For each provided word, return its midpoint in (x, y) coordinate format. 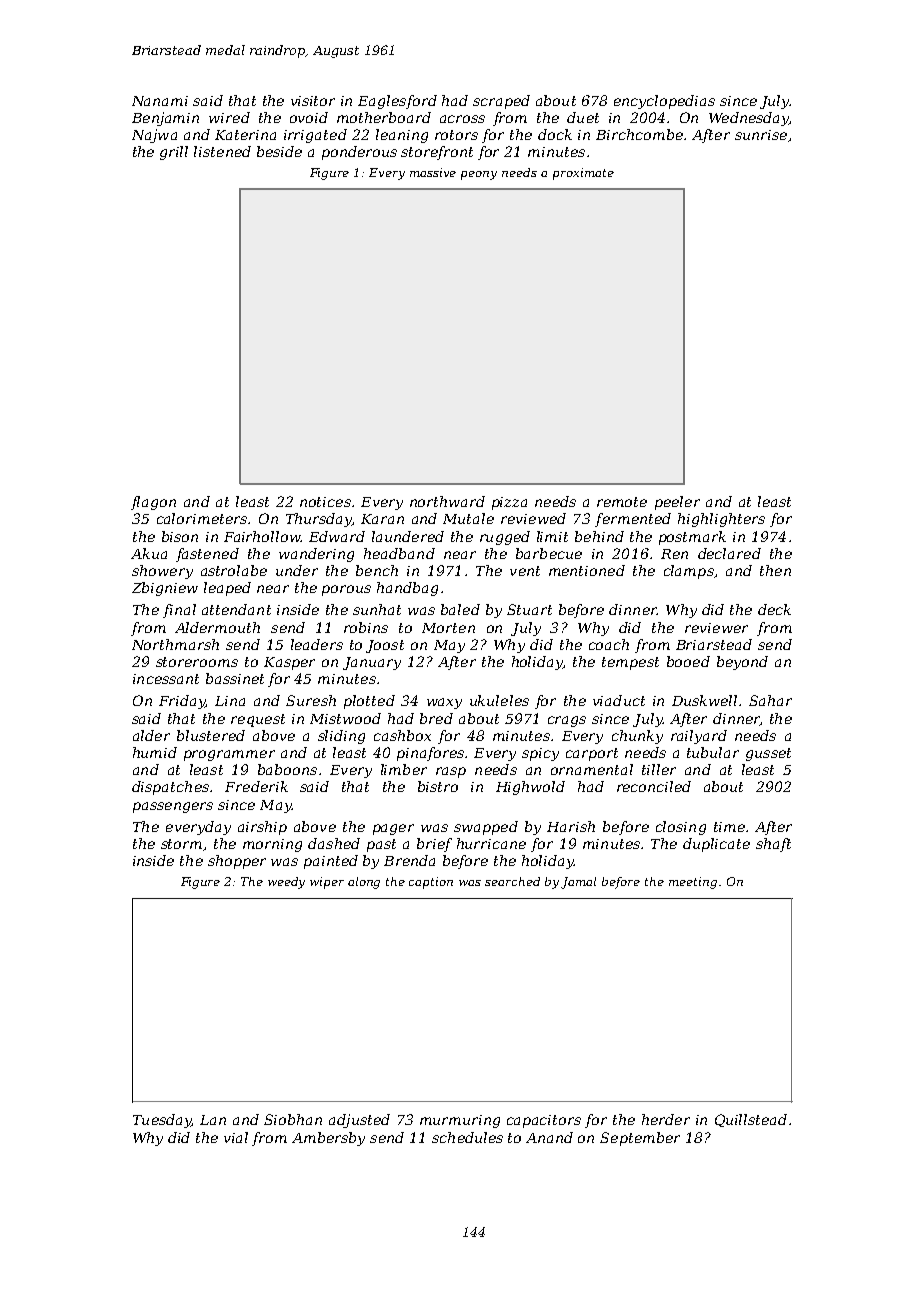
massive (433, 172)
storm (181, 844)
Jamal (578, 883)
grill (174, 153)
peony (479, 175)
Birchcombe (639, 134)
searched (512, 881)
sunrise (761, 135)
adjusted (359, 1121)
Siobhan (293, 1119)
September (640, 1139)
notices (325, 502)
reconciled (654, 786)
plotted (369, 702)
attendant (236, 609)
